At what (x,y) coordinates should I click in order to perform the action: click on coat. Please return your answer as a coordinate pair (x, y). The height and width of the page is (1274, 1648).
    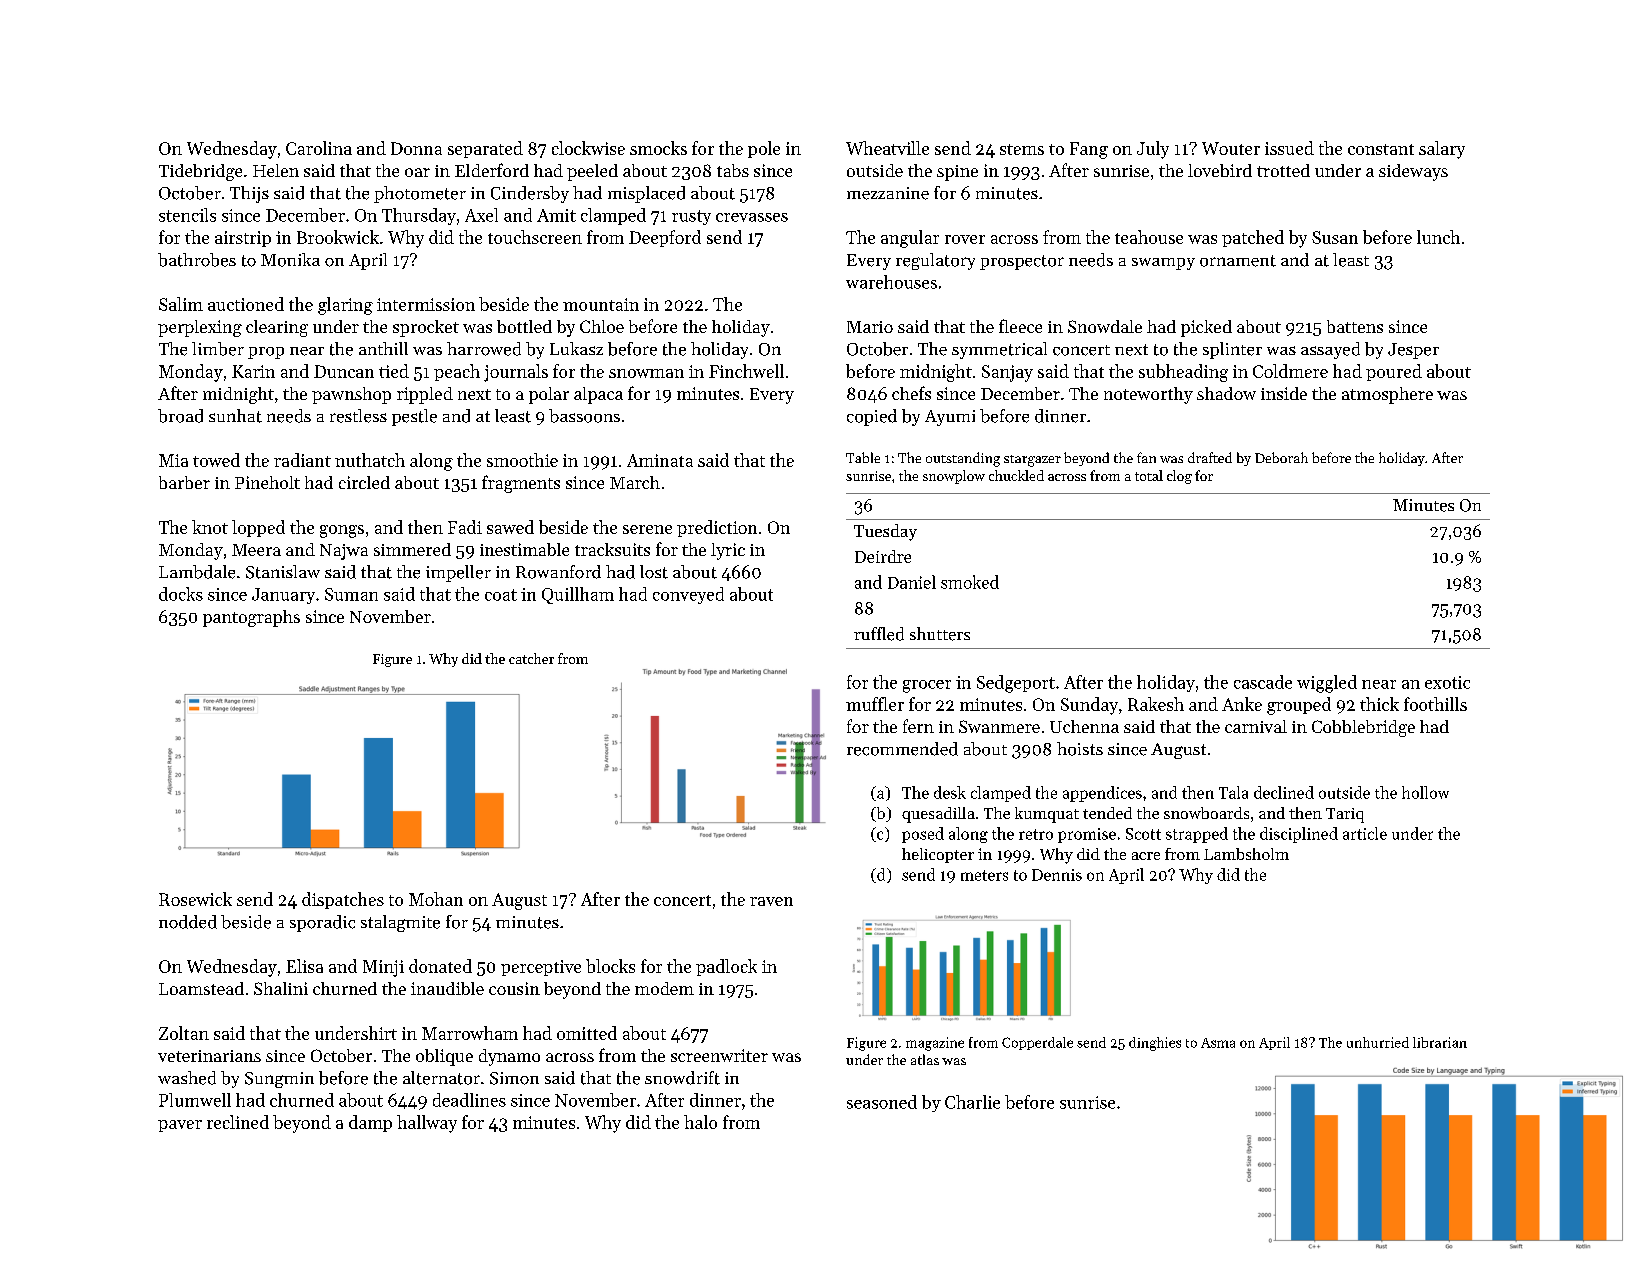
    Looking at the image, I should click on (501, 595).
